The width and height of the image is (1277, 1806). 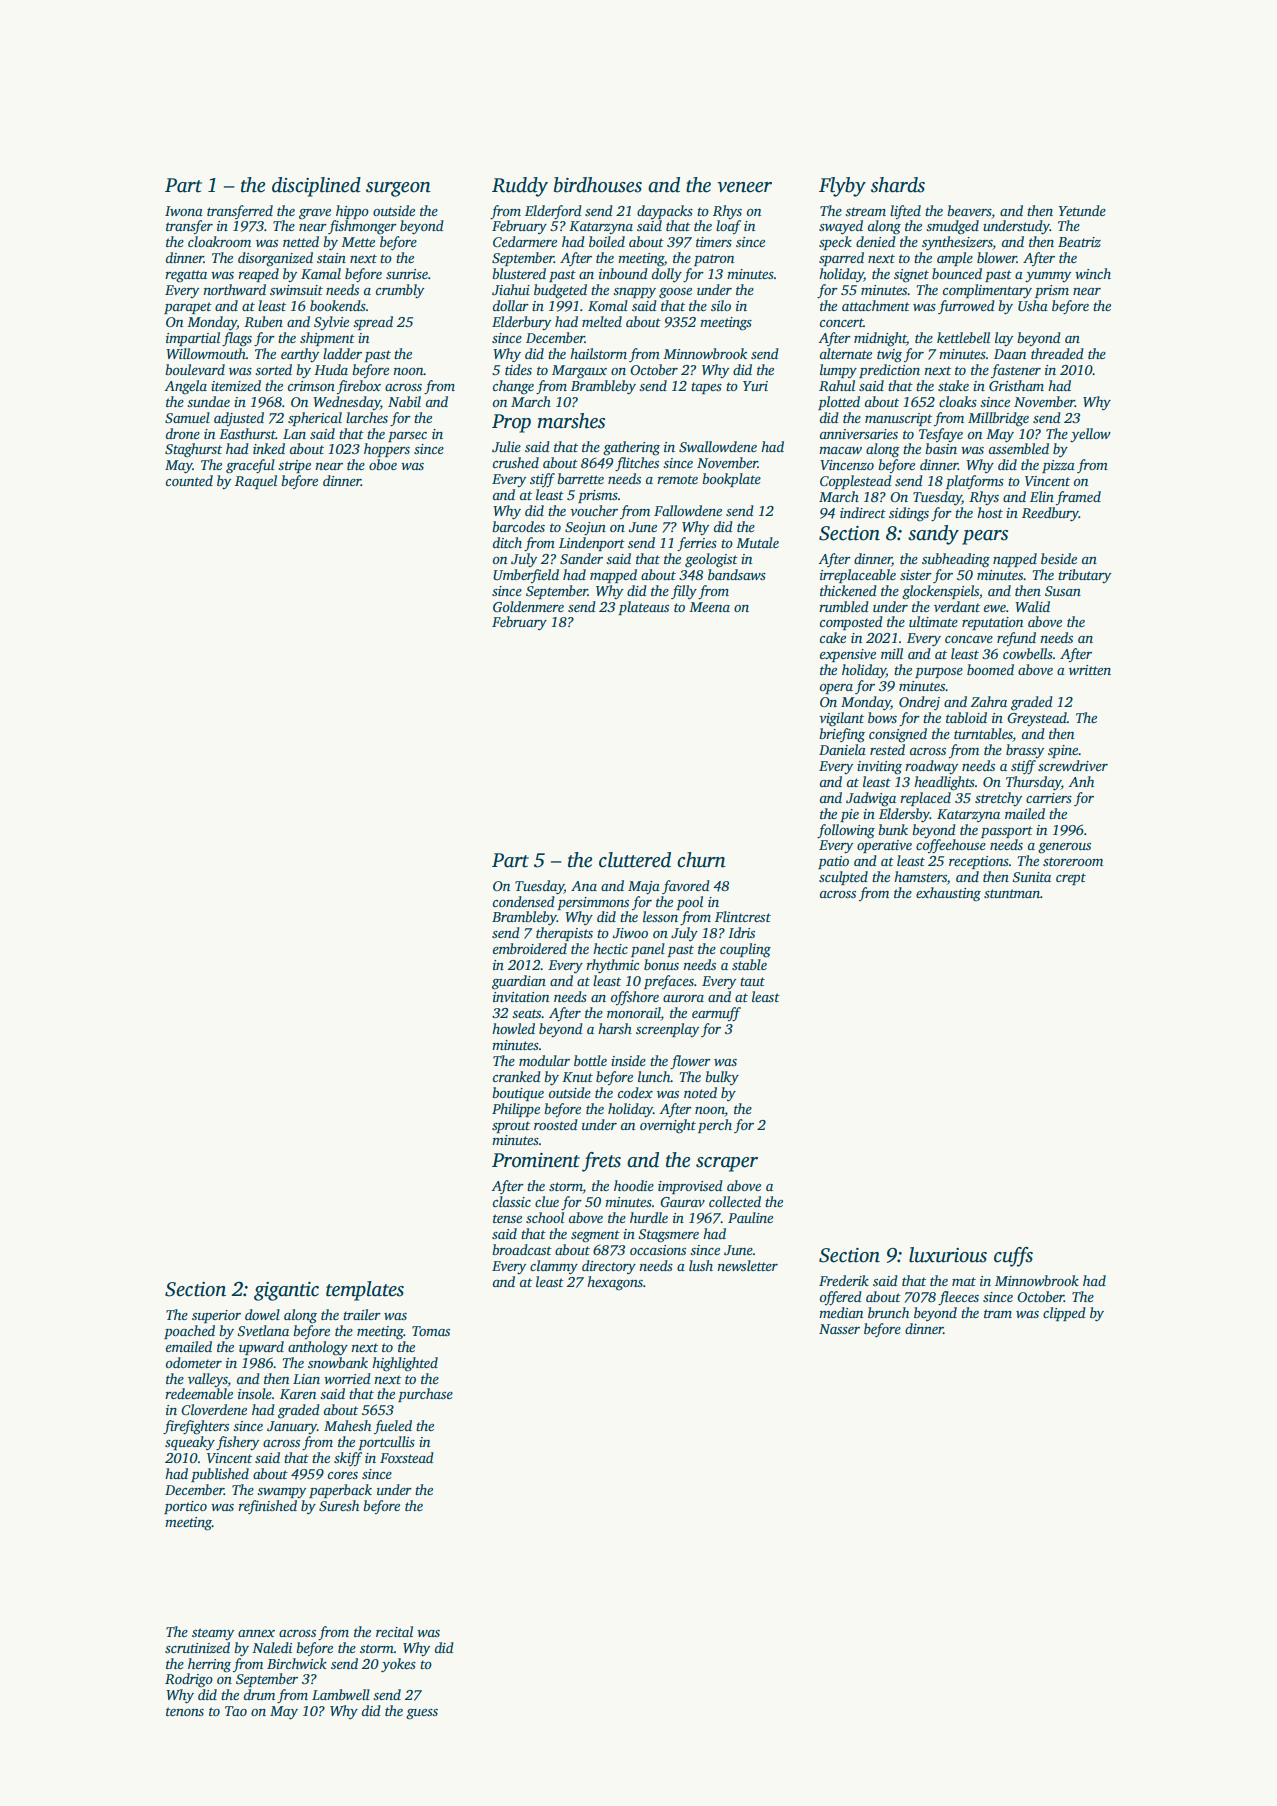 I want to click on Ruddy, so click(x=520, y=187).
